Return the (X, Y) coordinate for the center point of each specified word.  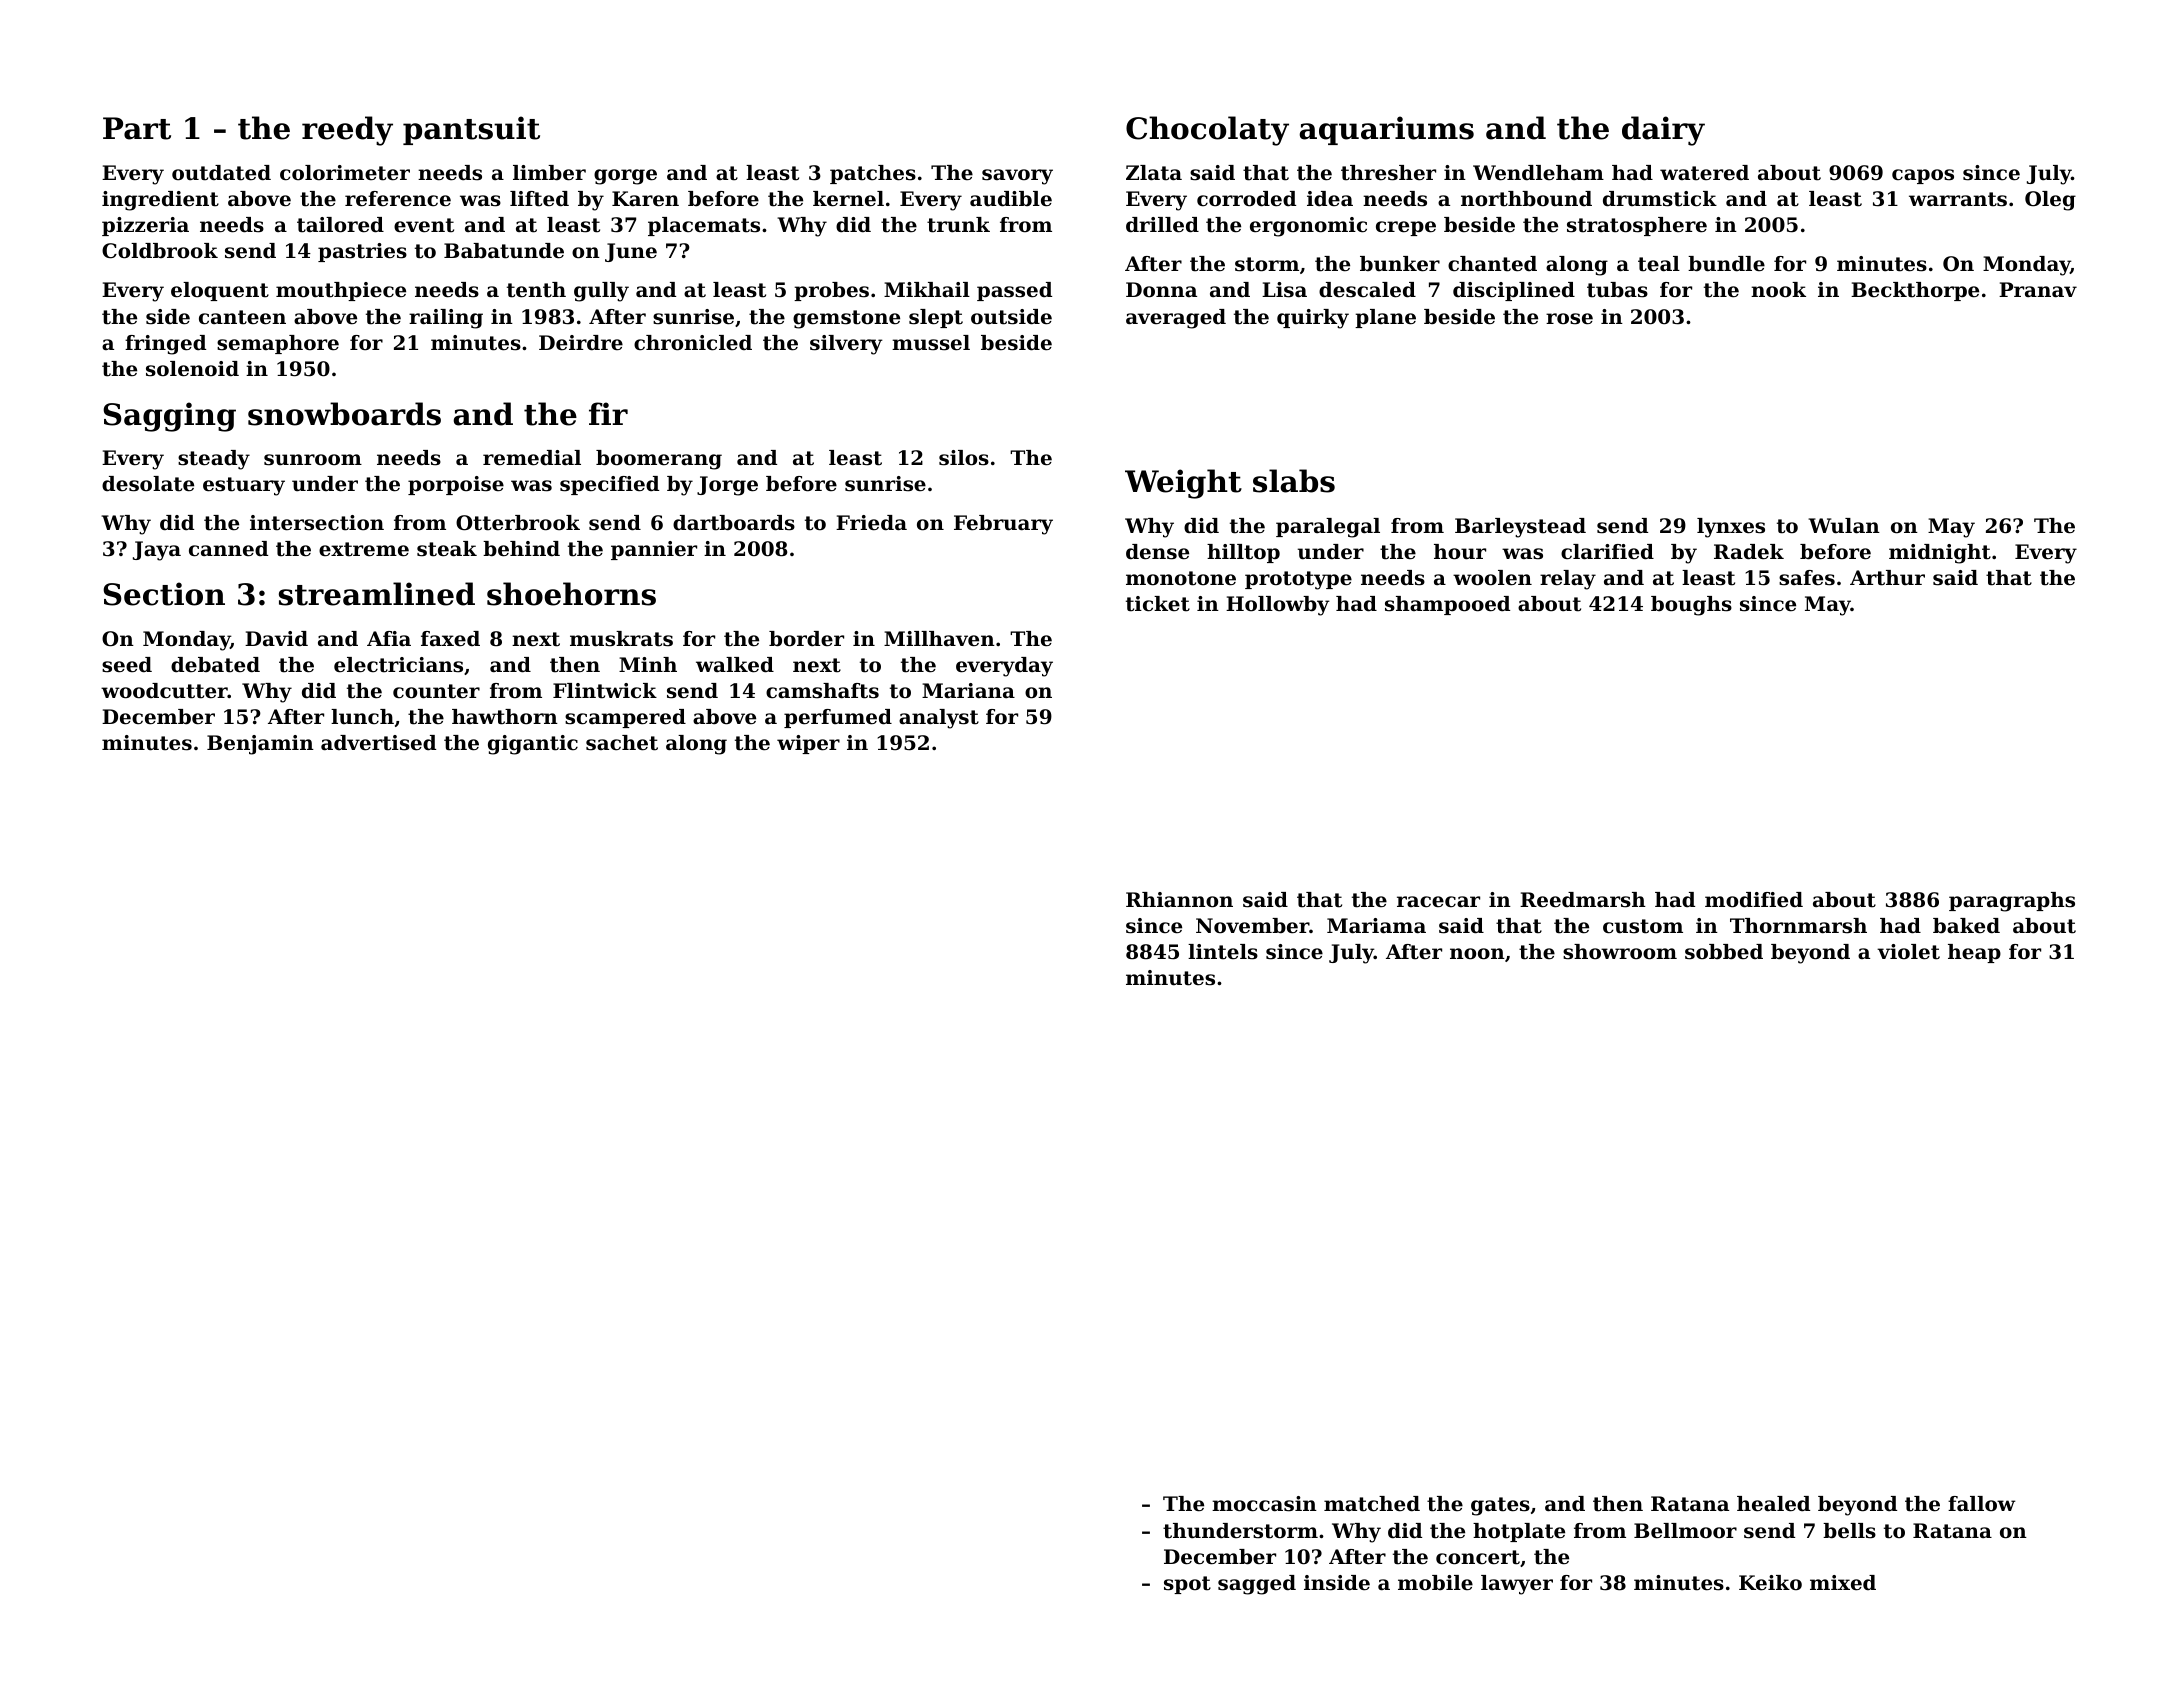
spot (1187, 1585)
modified (1754, 900)
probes (831, 291)
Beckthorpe (1915, 291)
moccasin (1264, 1504)
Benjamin (260, 745)
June (631, 252)
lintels (1223, 952)
